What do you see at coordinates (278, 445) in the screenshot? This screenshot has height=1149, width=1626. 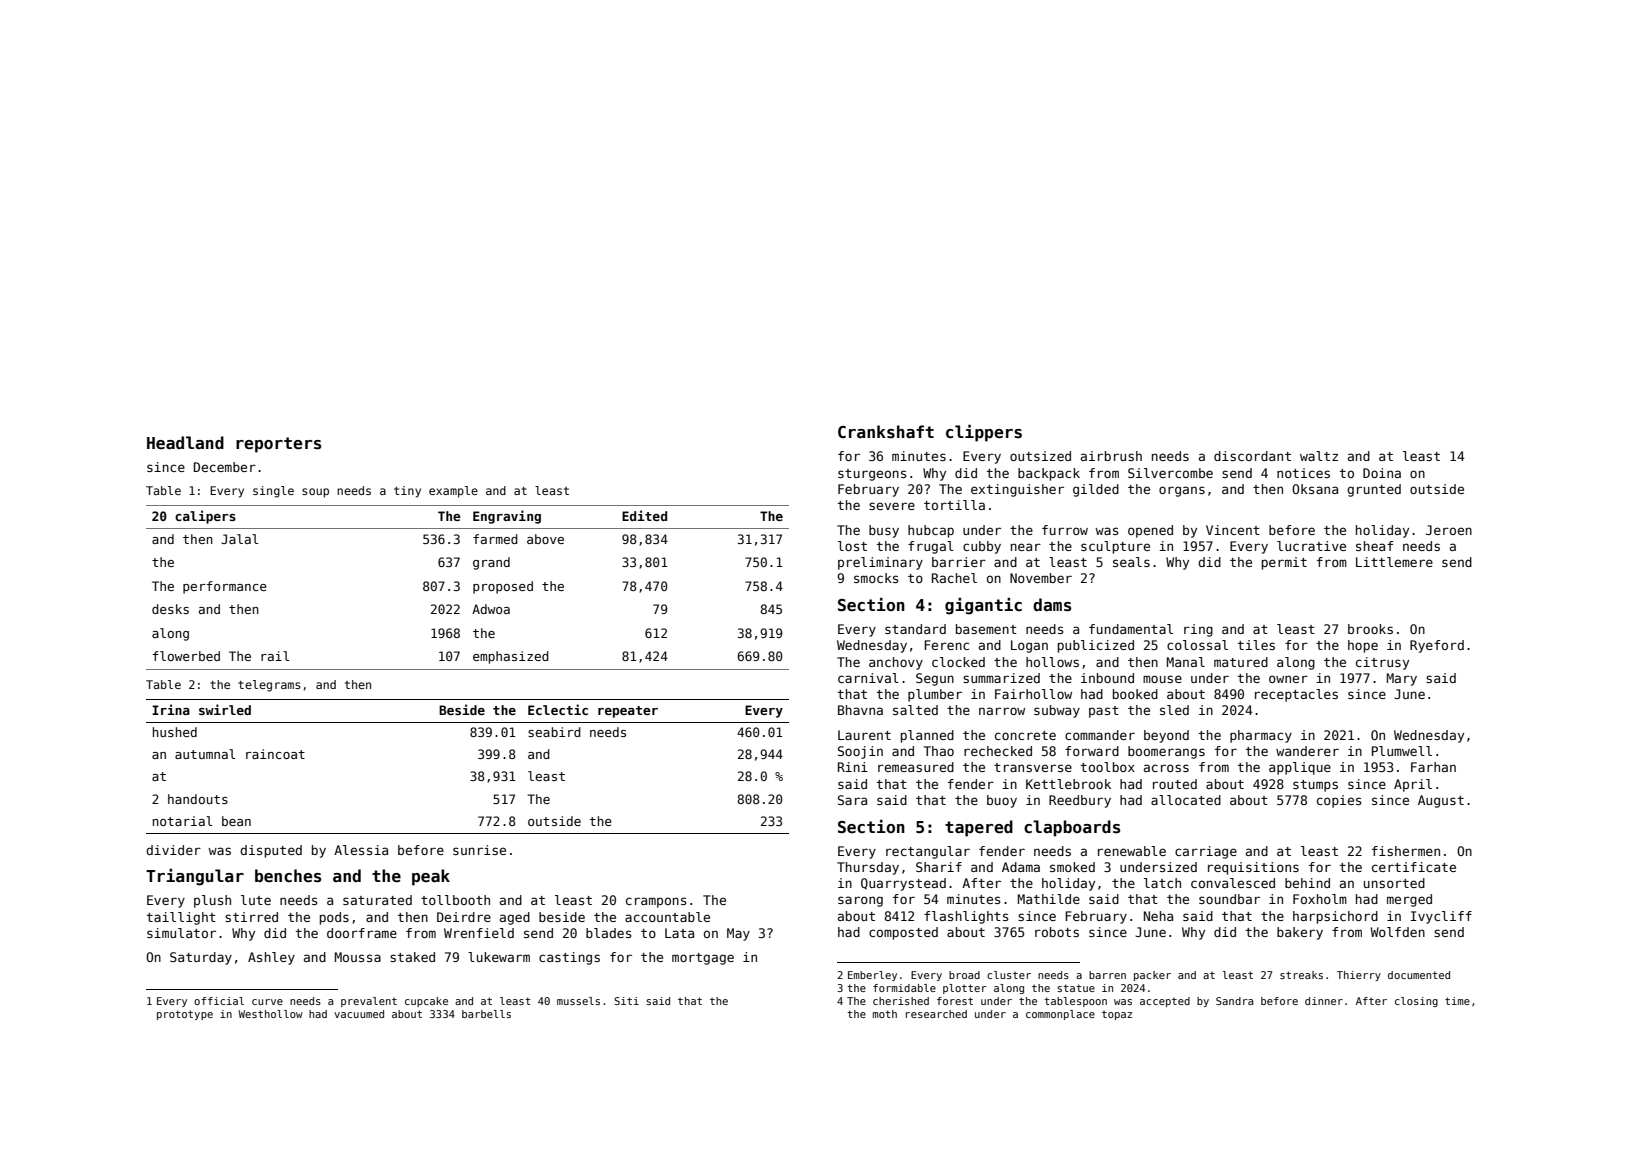 I see `reporters` at bounding box center [278, 445].
